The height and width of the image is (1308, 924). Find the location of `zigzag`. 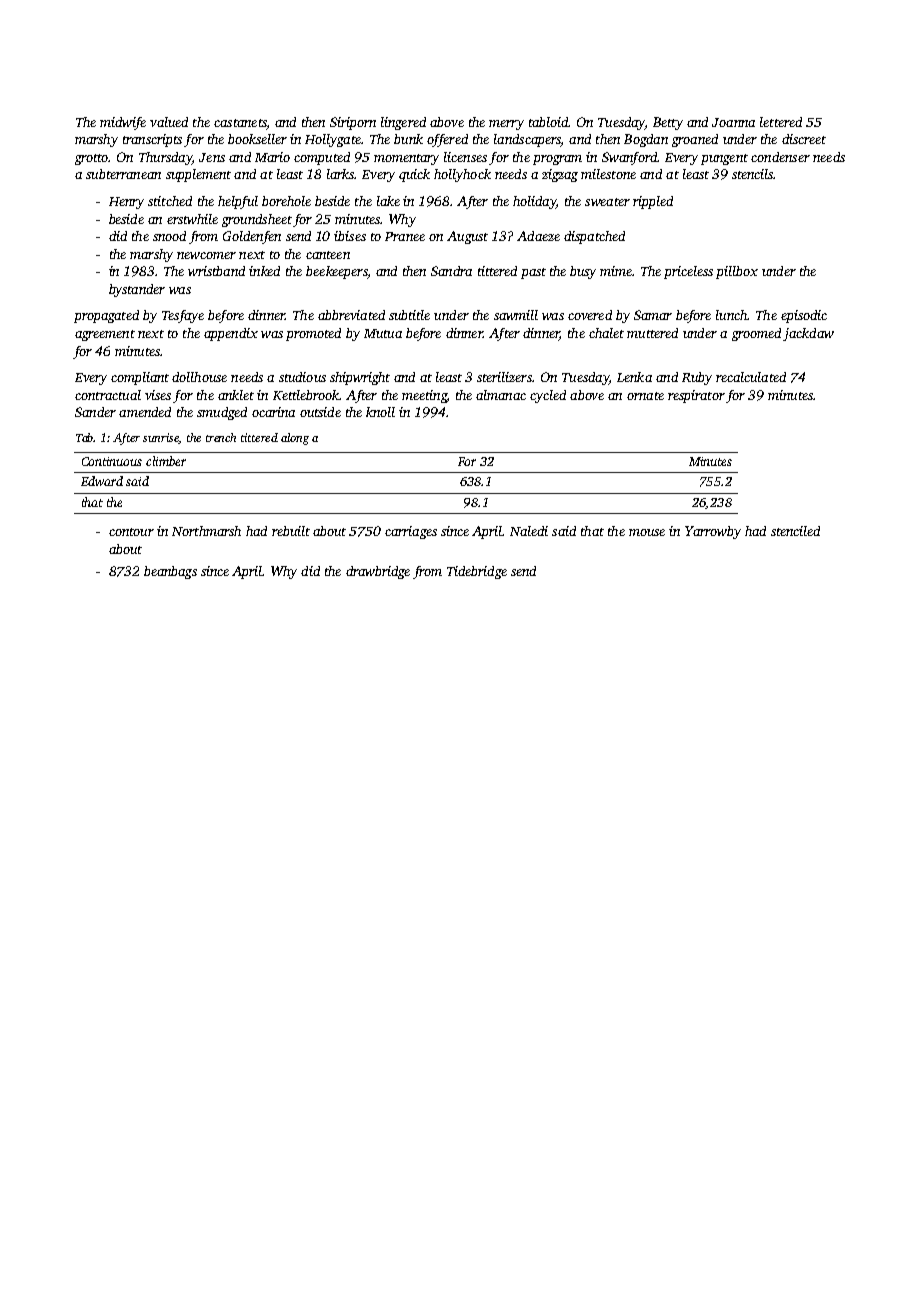

zigzag is located at coordinates (560, 175).
